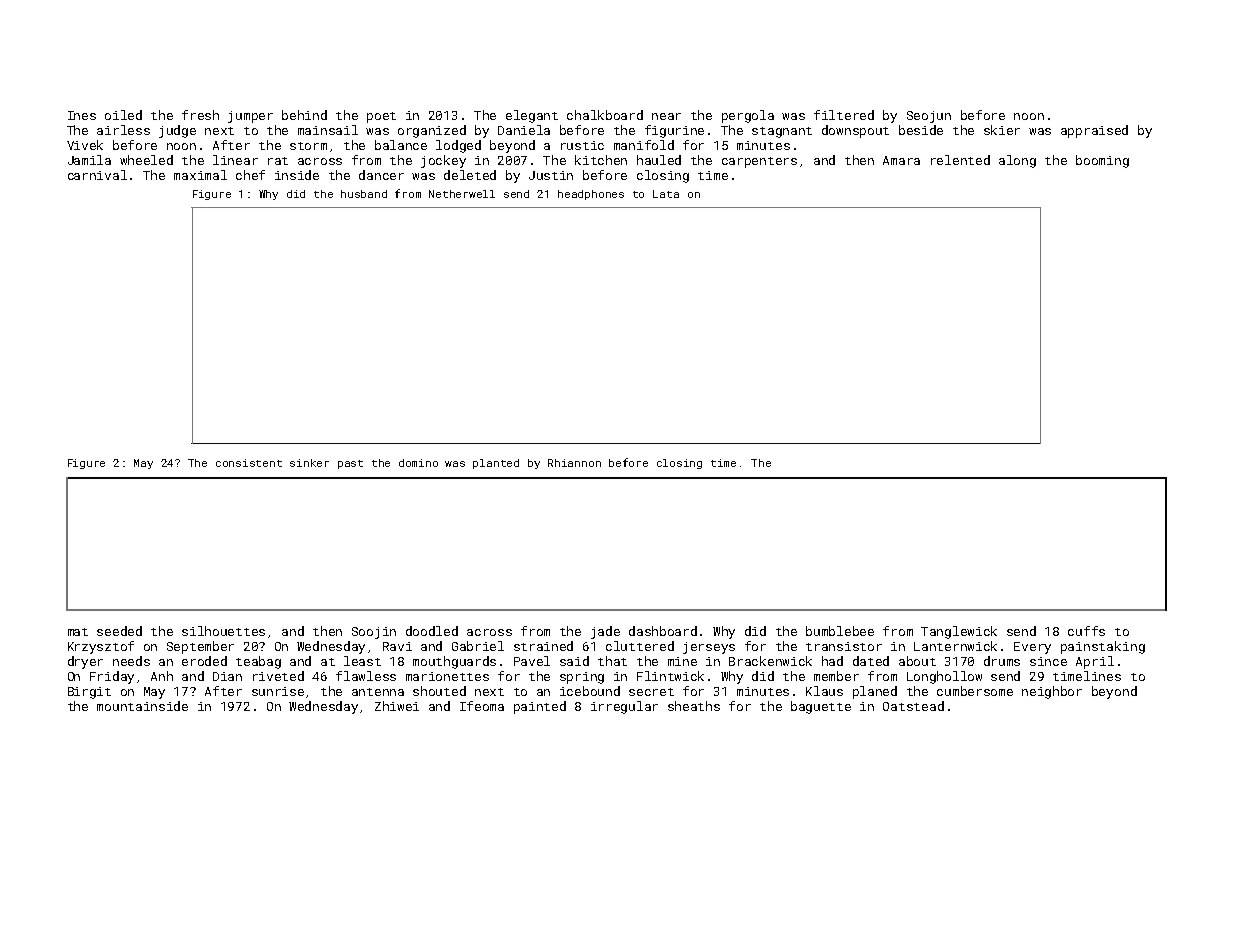 This screenshot has height=952, width=1233. Describe the element at coordinates (532, 116) in the screenshot. I see `elegant` at that location.
